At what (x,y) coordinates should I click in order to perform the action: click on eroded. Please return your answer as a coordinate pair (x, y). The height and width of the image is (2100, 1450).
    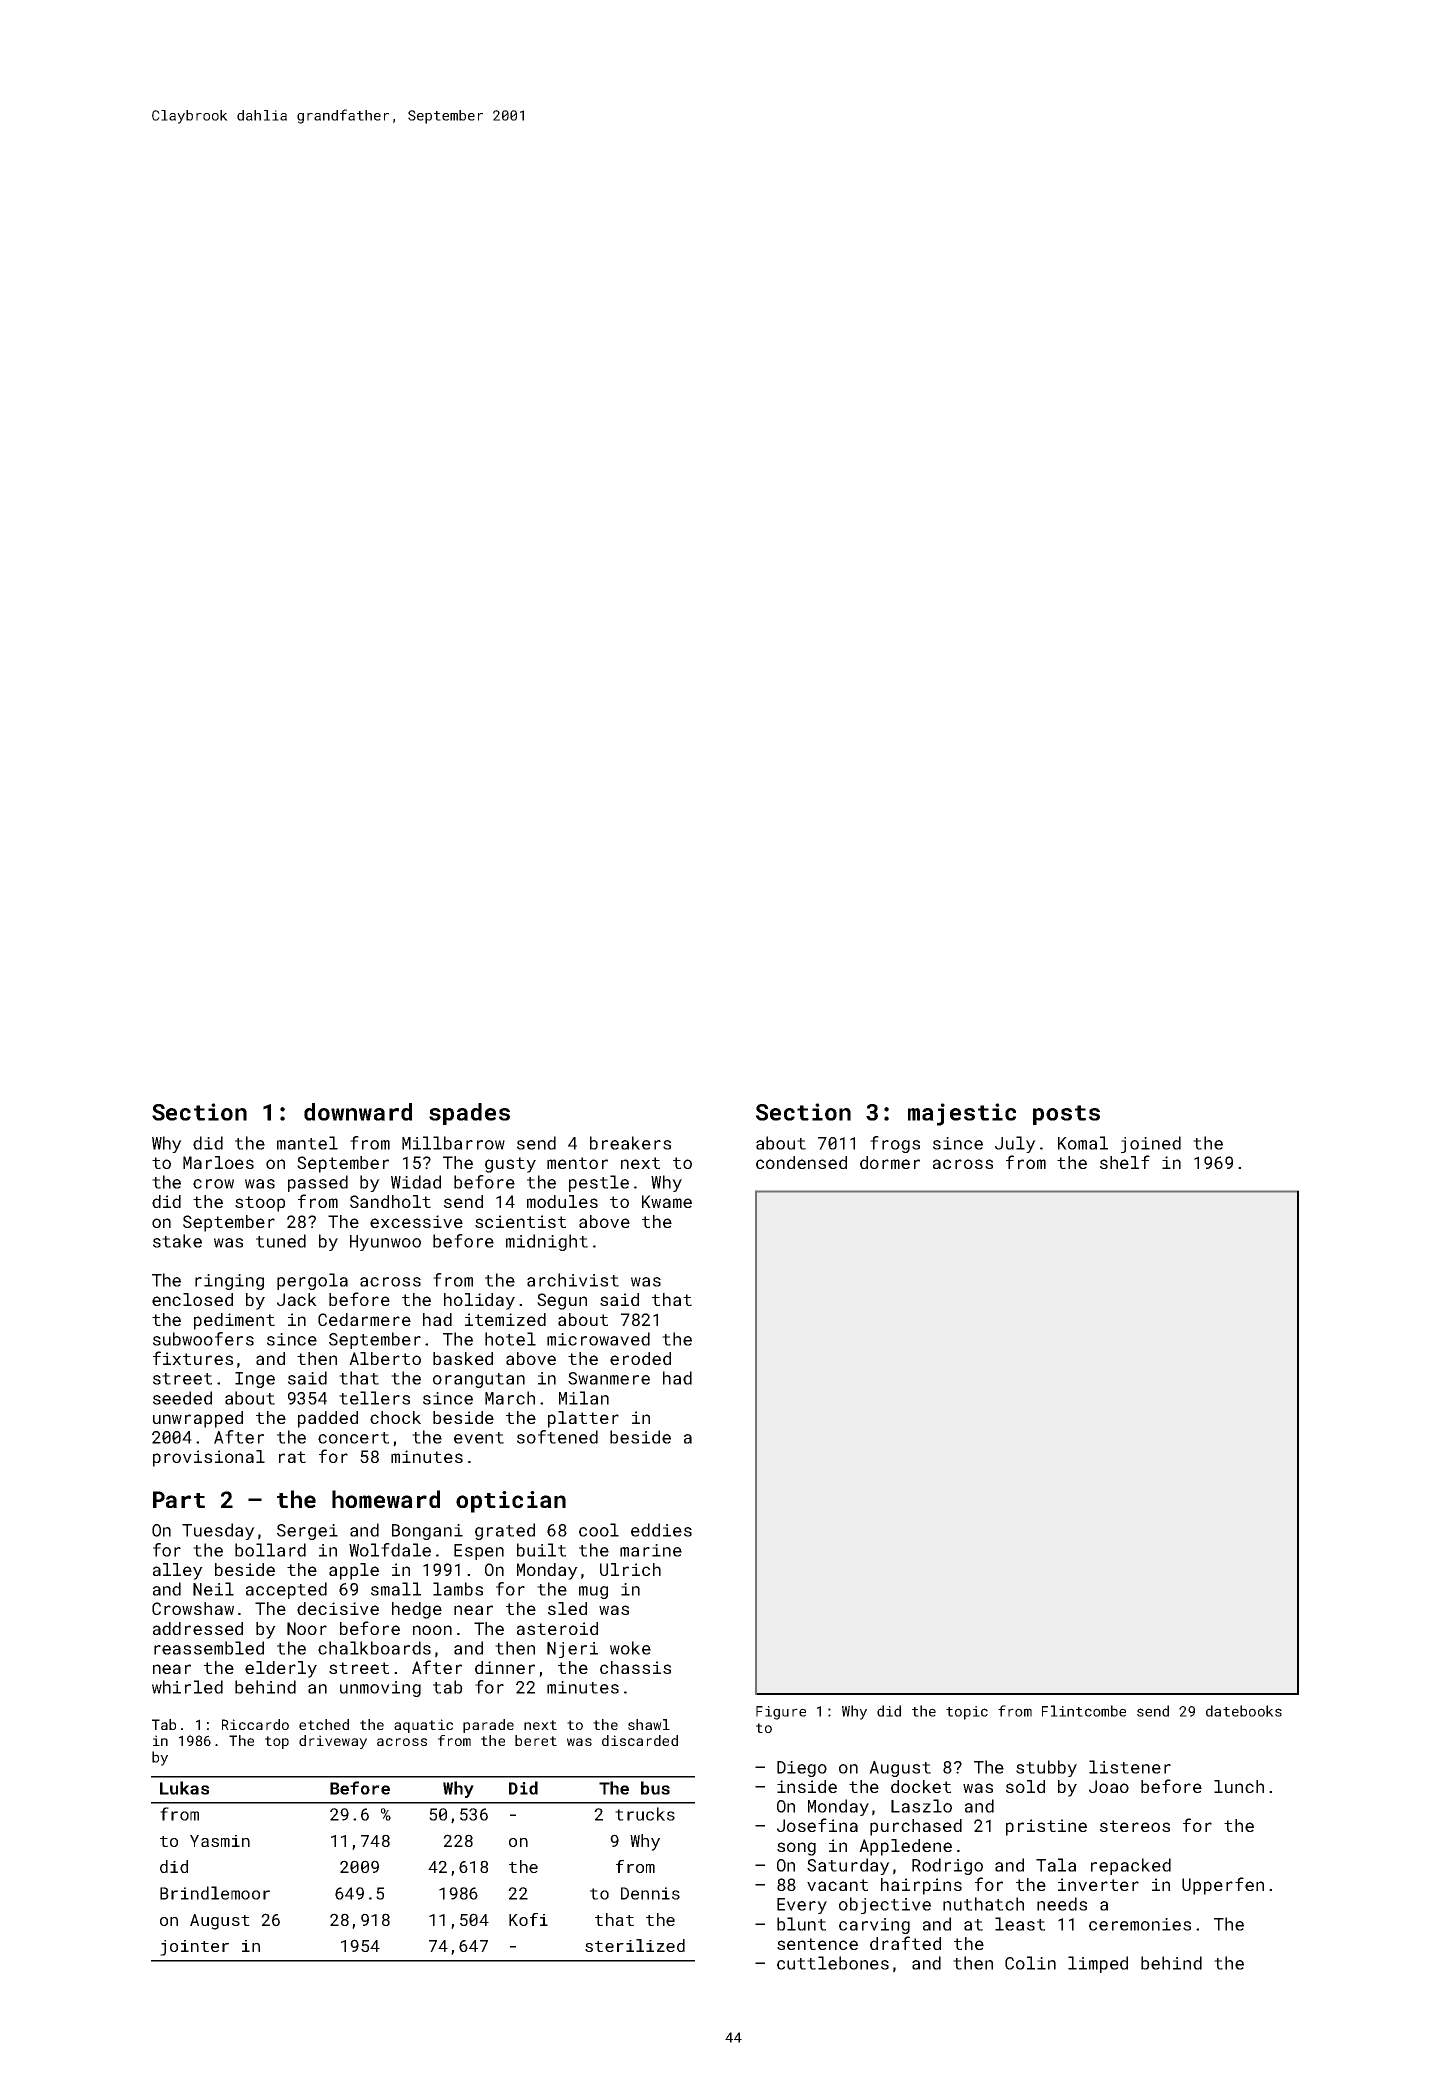
    Looking at the image, I should click on (640, 1358).
